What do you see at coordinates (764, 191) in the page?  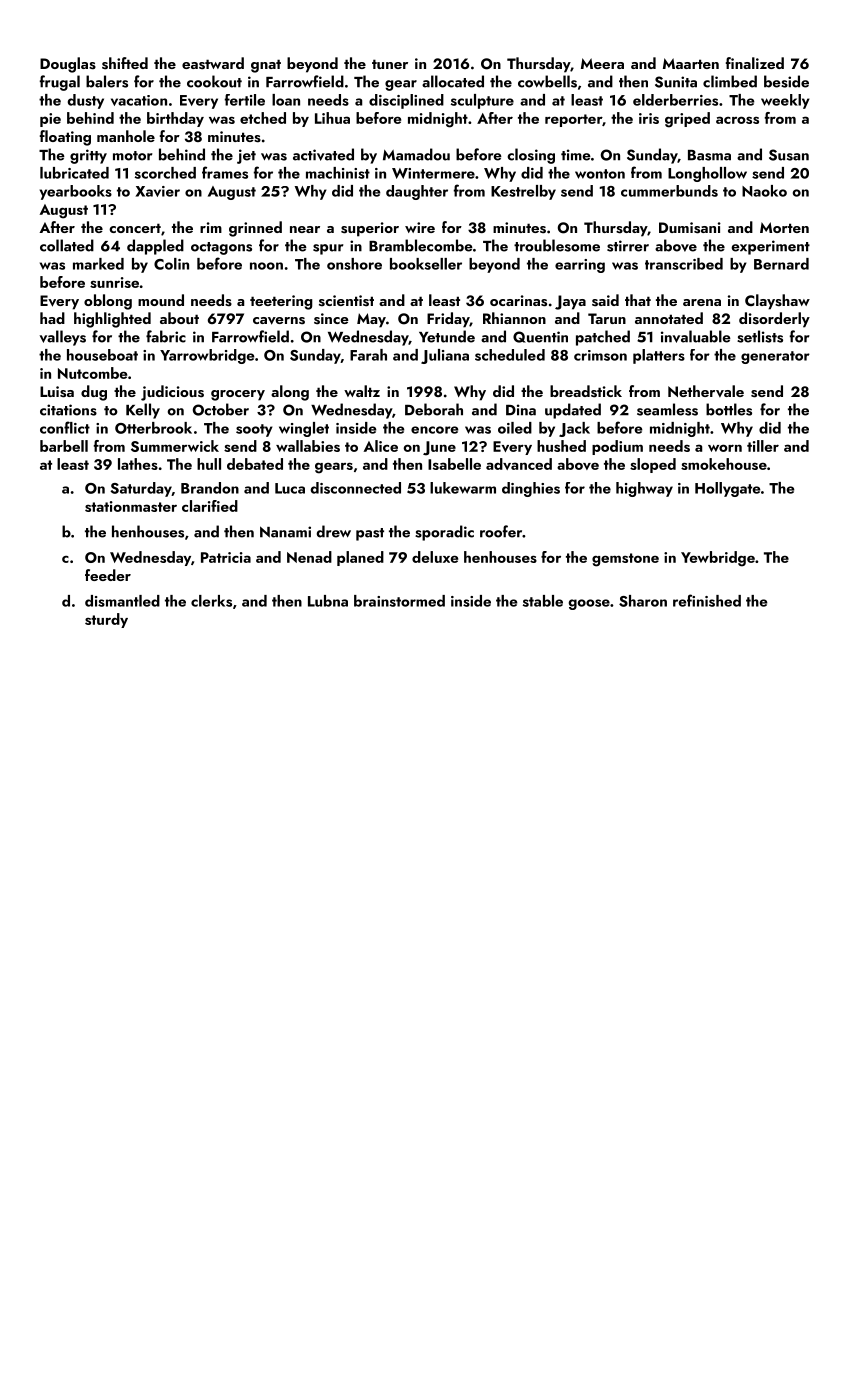 I see `Naoko` at bounding box center [764, 191].
